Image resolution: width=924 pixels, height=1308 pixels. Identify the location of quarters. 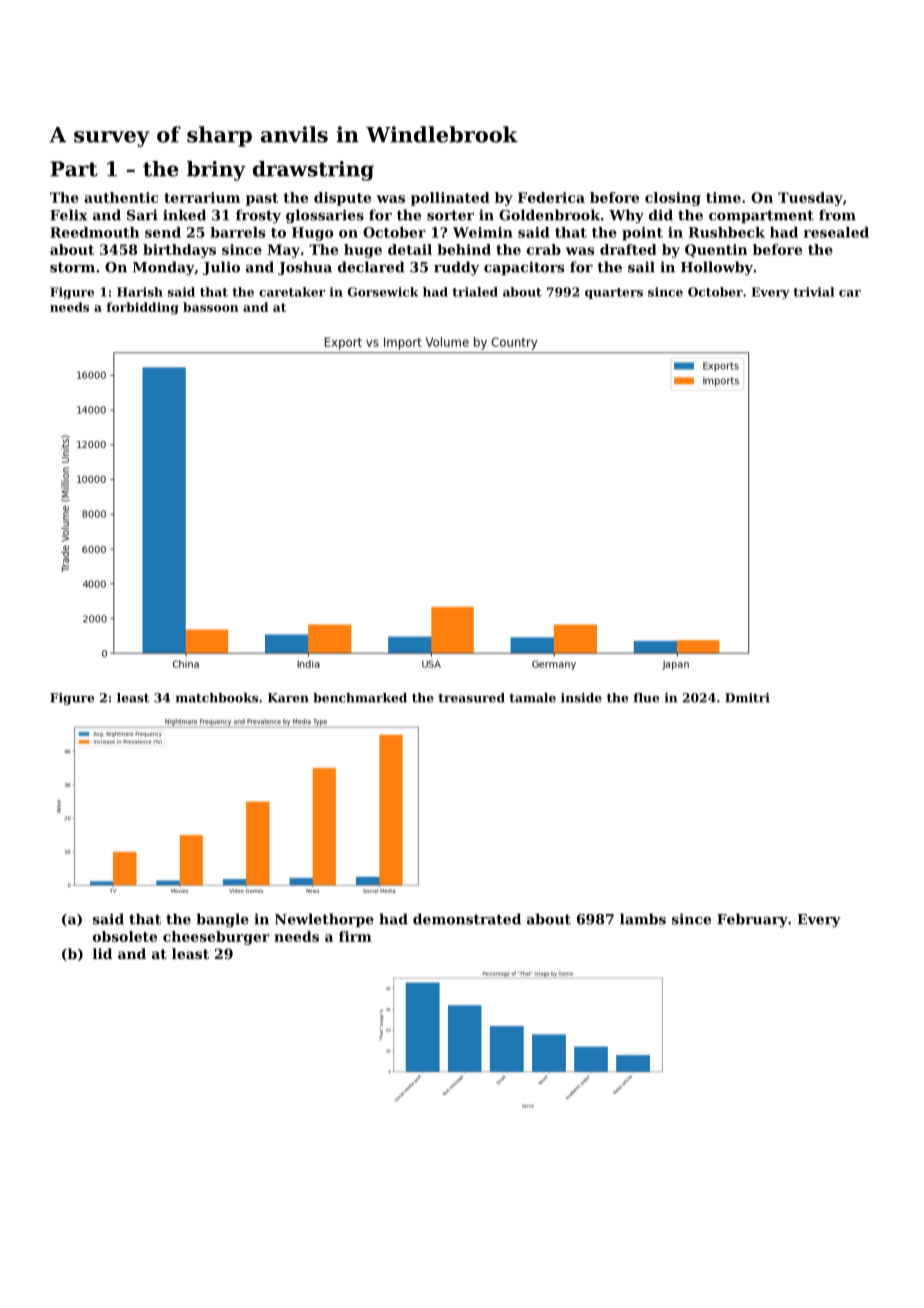
(614, 293).
